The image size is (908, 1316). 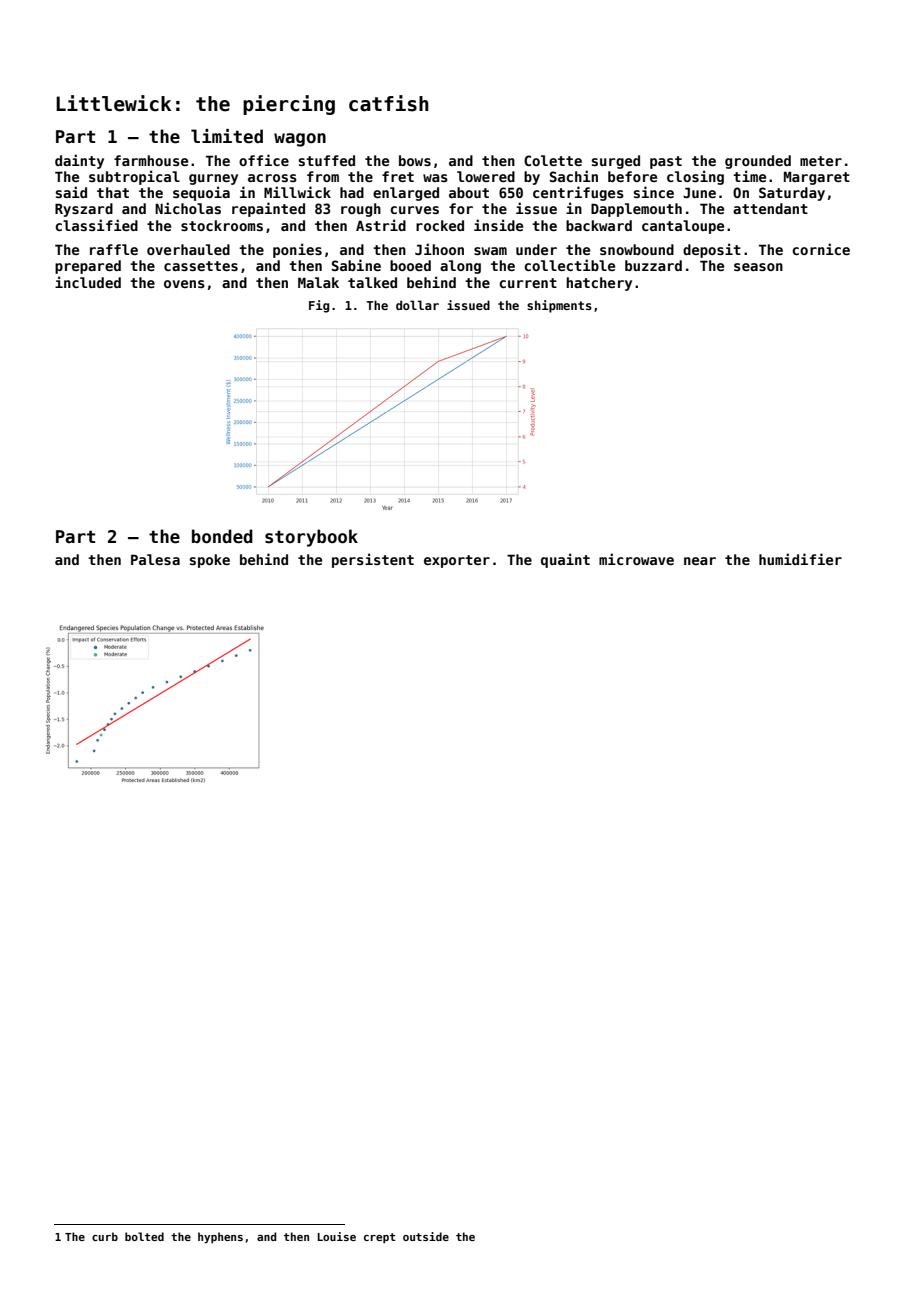 I want to click on near, so click(x=700, y=561).
